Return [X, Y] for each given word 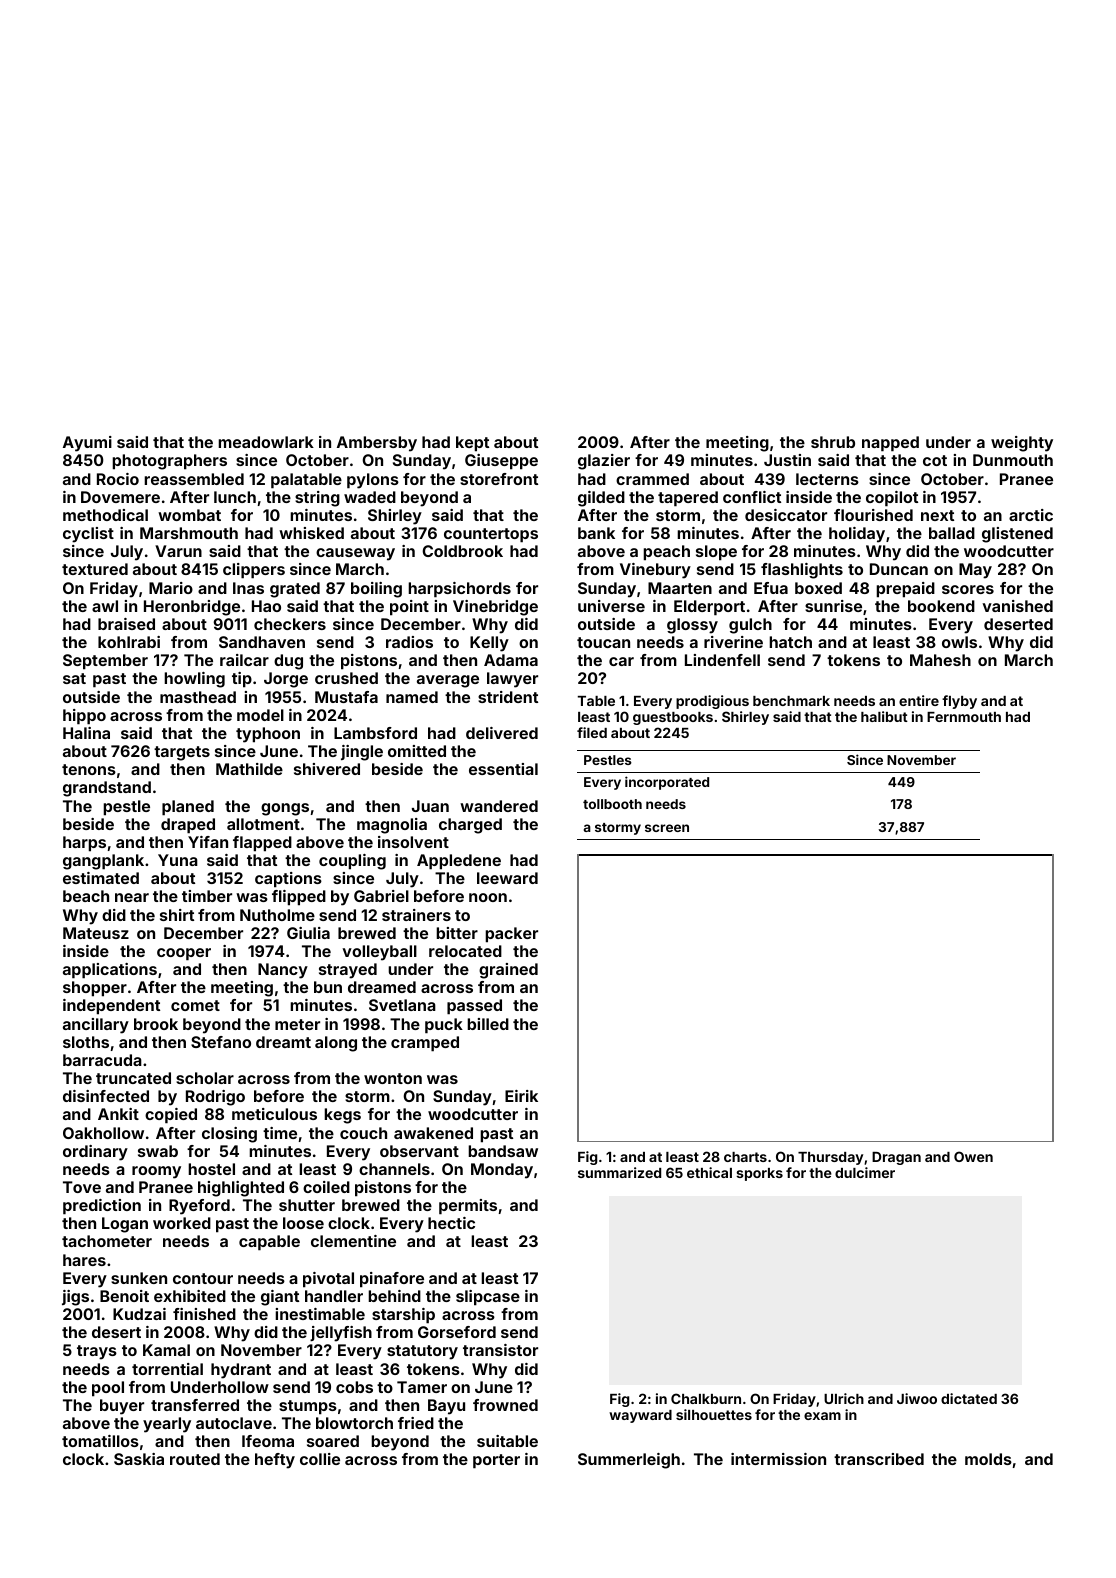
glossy [692, 626]
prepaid [905, 590]
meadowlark [266, 442]
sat [74, 678]
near [132, 897]
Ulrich [844, 1398]
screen [667, 828]
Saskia [139, 1459]
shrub [833, 442]
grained [508, 971]
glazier [604, 462]
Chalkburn [706, 1398]
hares [84, 1260]
